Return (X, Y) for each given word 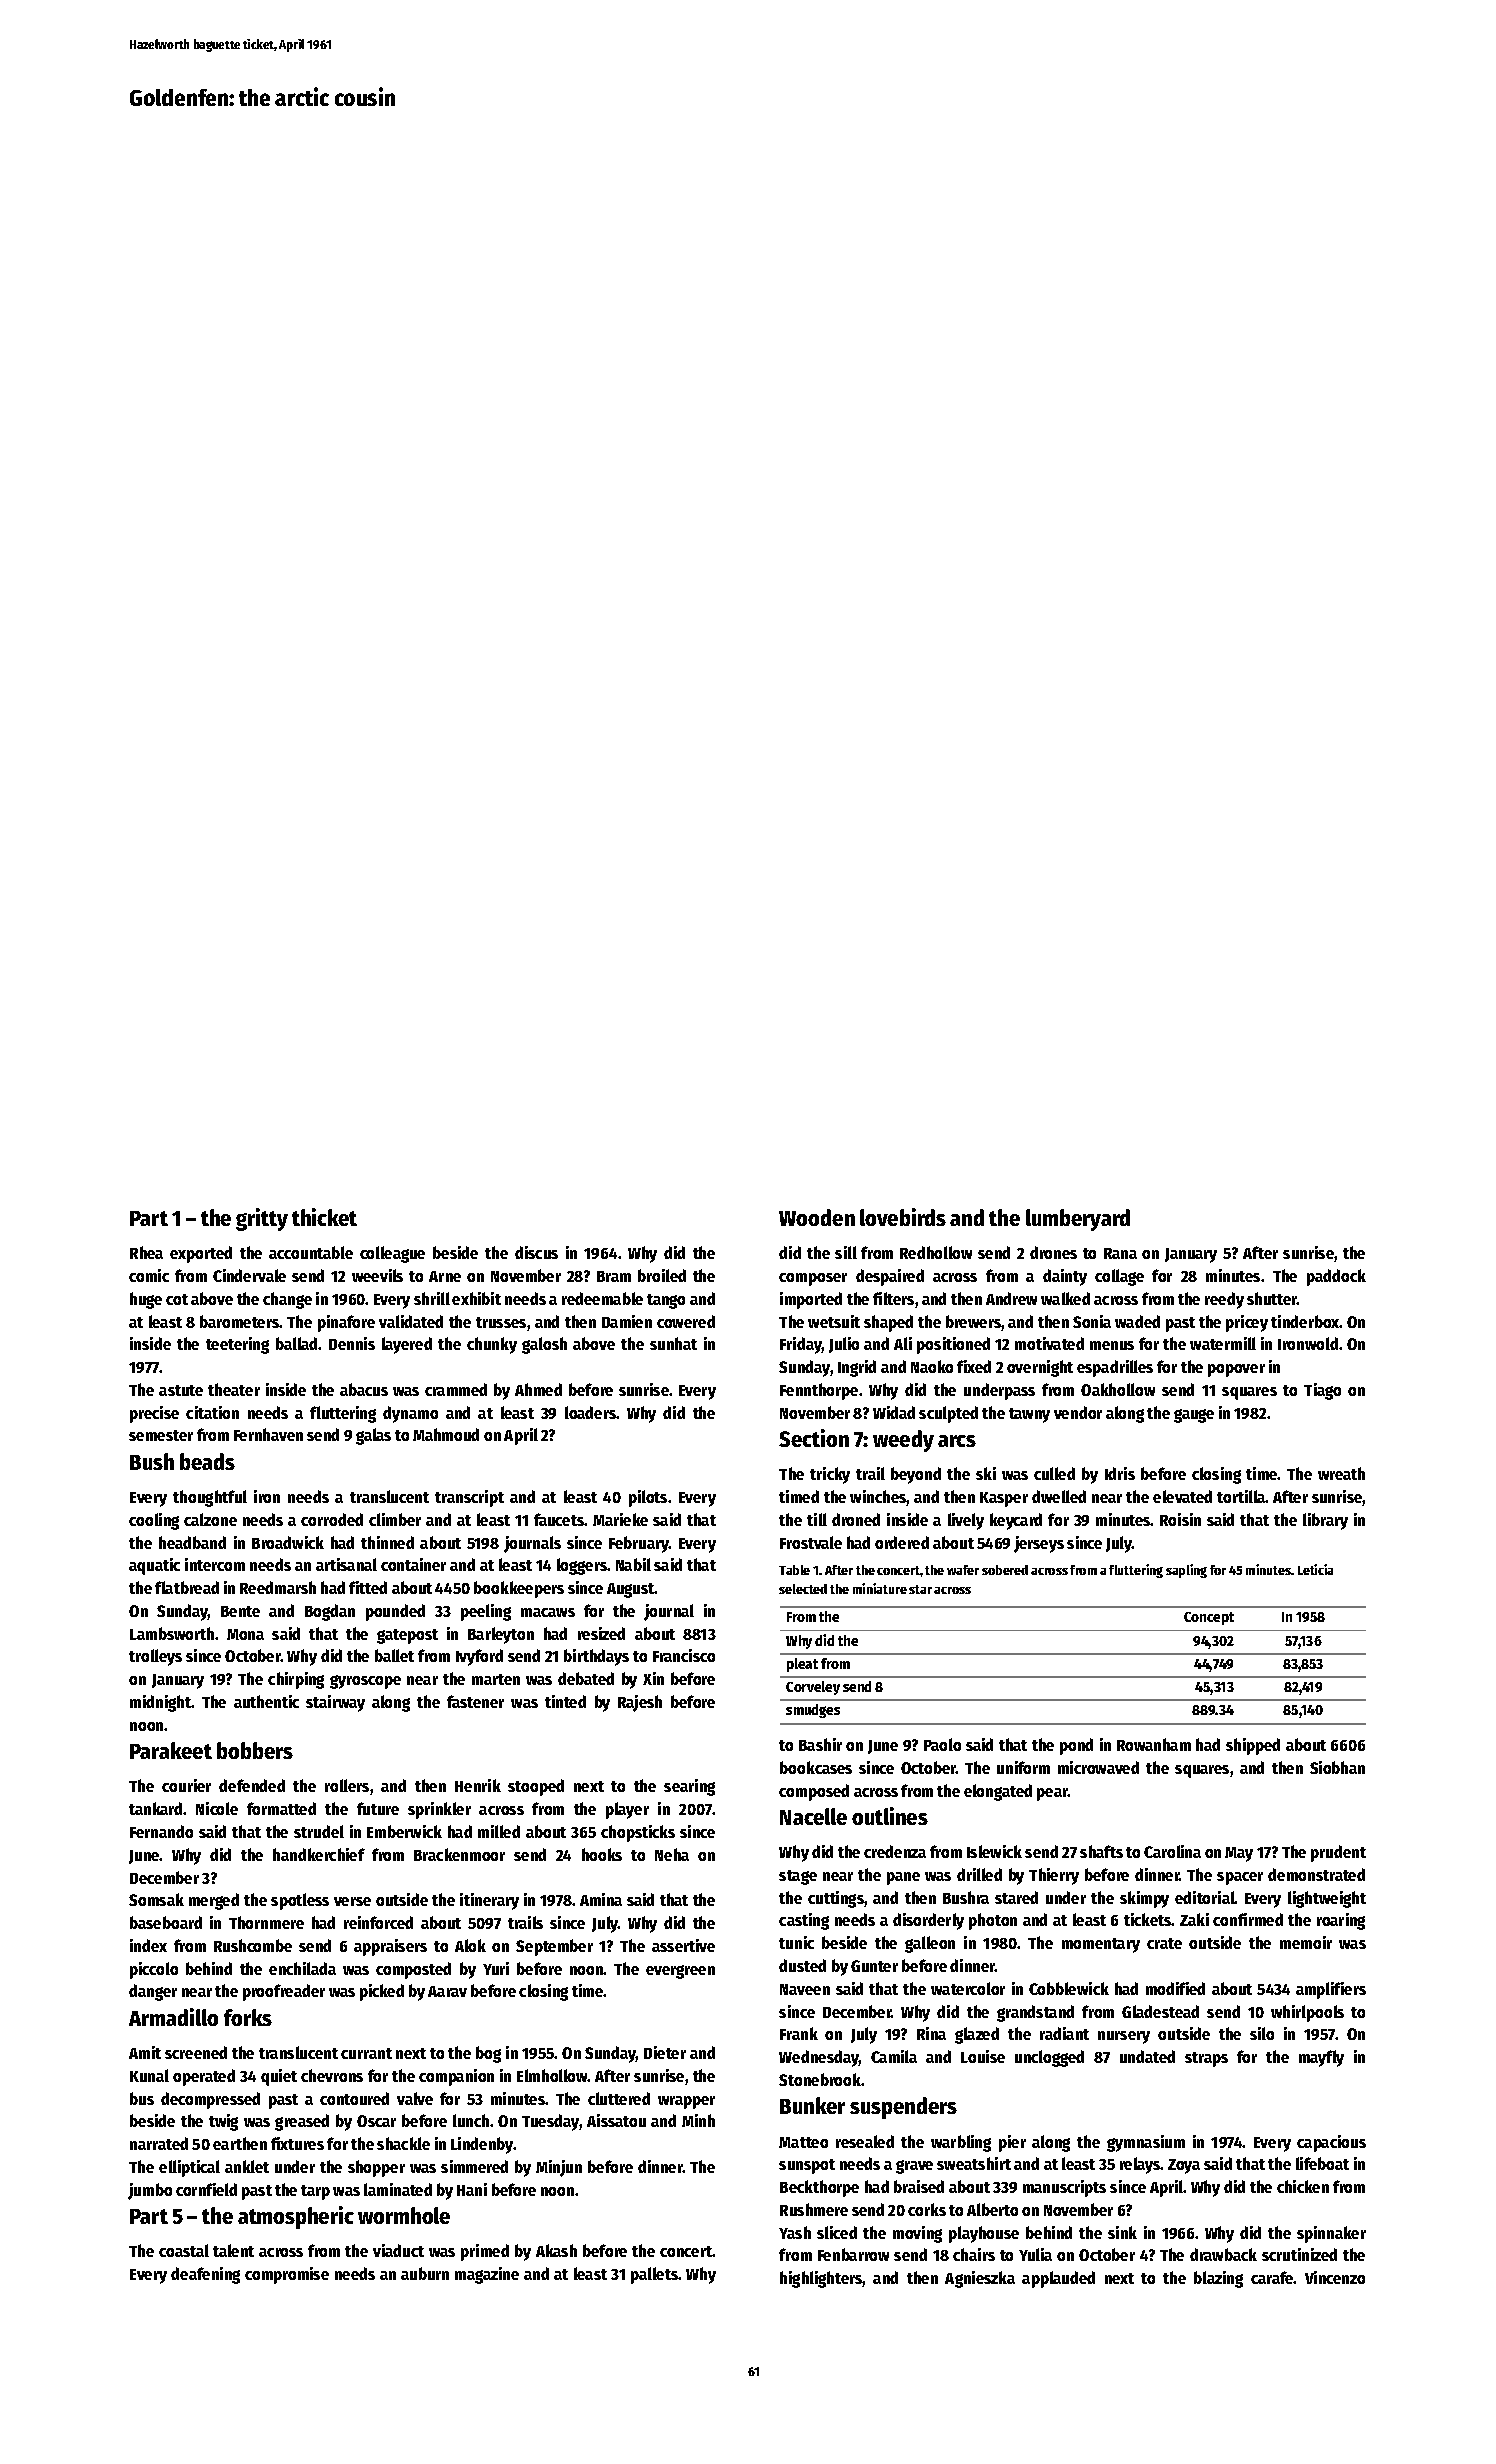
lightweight (1327, 1899)
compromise (287, 2275)
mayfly (1321, 2058)
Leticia (1315, 1569)
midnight (161, 1703)
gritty (262, 1219)
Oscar (376, 2121)
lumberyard (1078, 1220)
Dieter (665, 2052)
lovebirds (903, 1217)
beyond (916, 1475)
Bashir (820, 1744)
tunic (796, 1942)
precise (154, 1414)
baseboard (166, 1922)
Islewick (994, 1851)
